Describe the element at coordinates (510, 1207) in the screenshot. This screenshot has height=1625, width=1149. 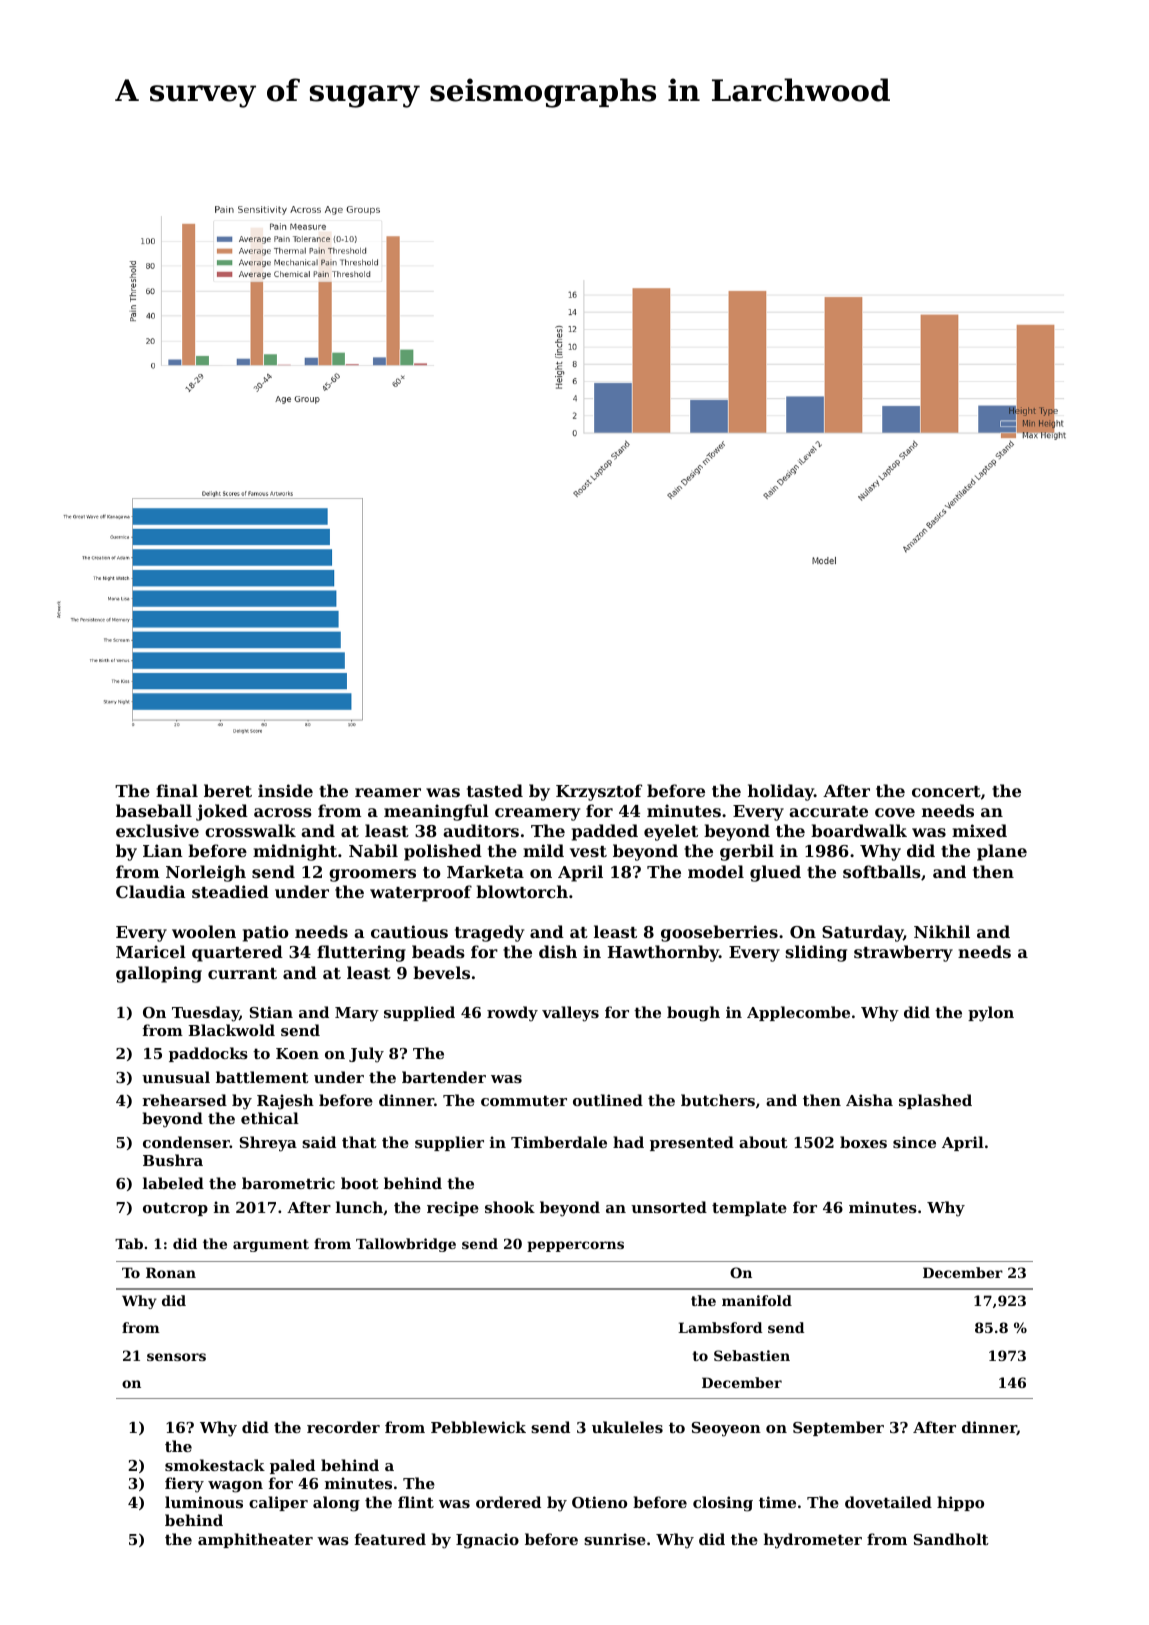
I see `shook` at that location.
